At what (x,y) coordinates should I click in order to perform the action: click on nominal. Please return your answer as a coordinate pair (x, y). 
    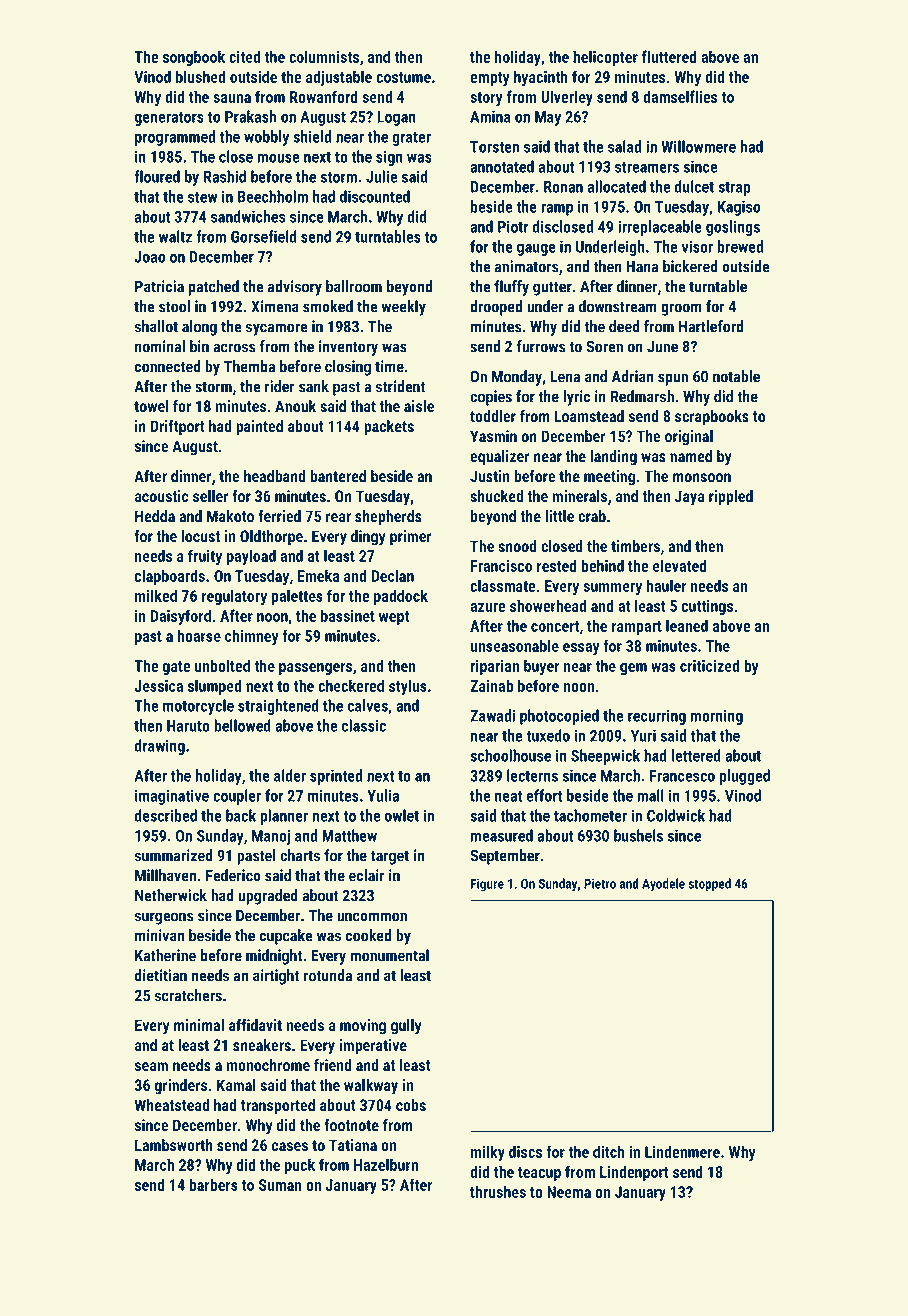
    Looking at the image, I should click on (160, 346).
